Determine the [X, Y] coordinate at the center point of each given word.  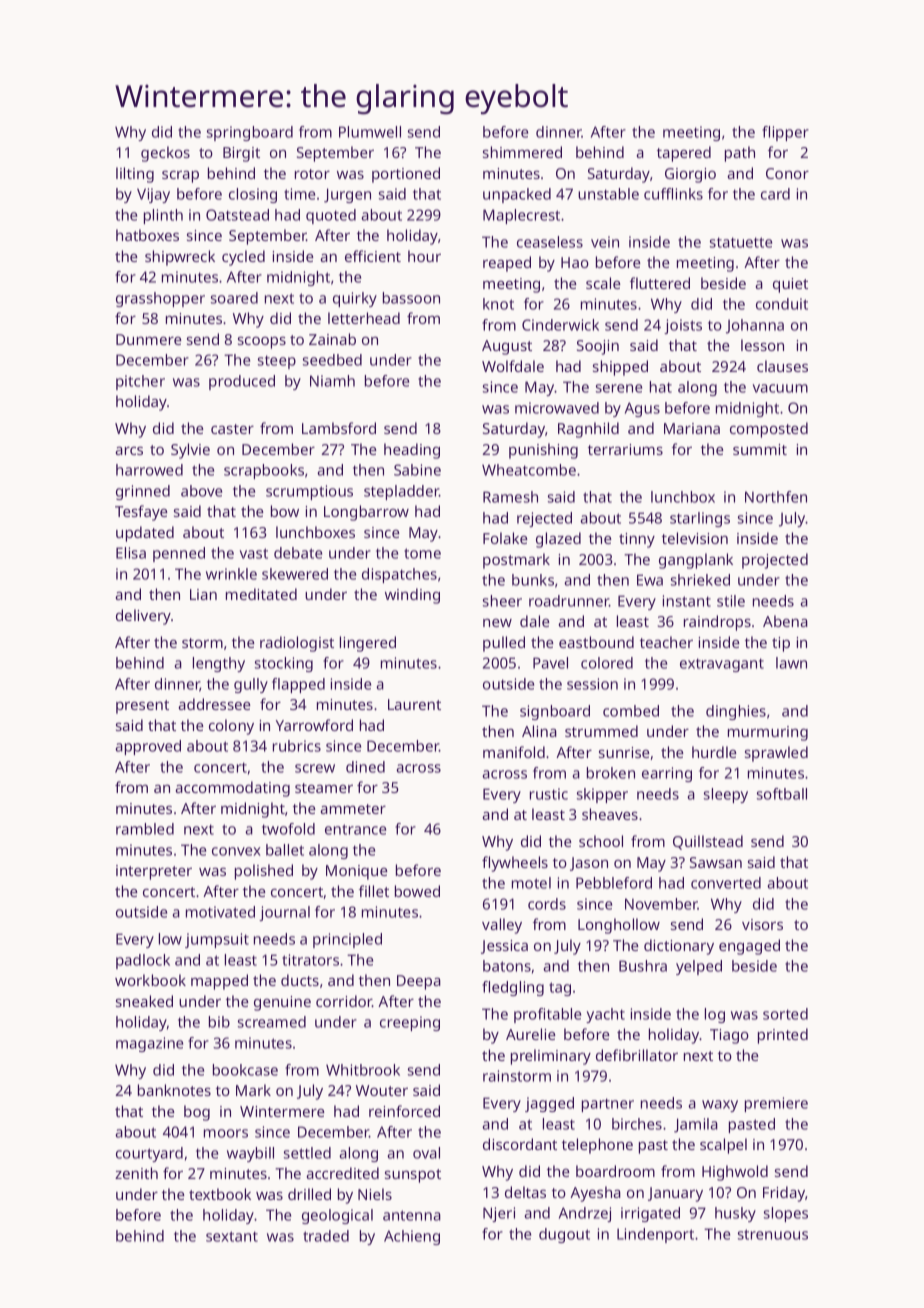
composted [769, 430]
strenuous [773, 1234]
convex [236, 851]
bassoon [411, 298]
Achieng [412, 1237]
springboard [250, 133]
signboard [555, 712]
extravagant [722, 665]
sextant [232, 1236]
